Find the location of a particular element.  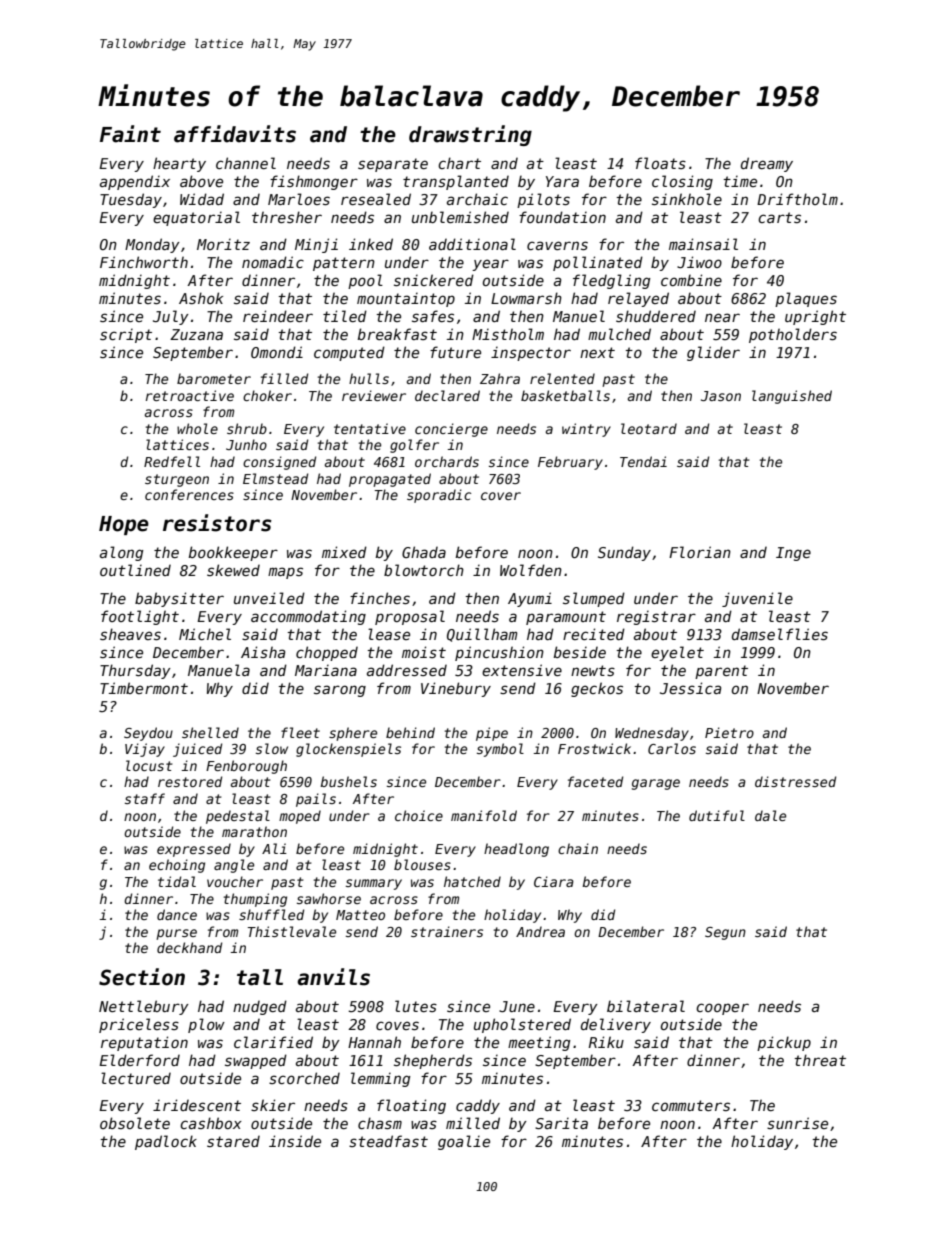

dreamy is located at coordinates (767, 164).
